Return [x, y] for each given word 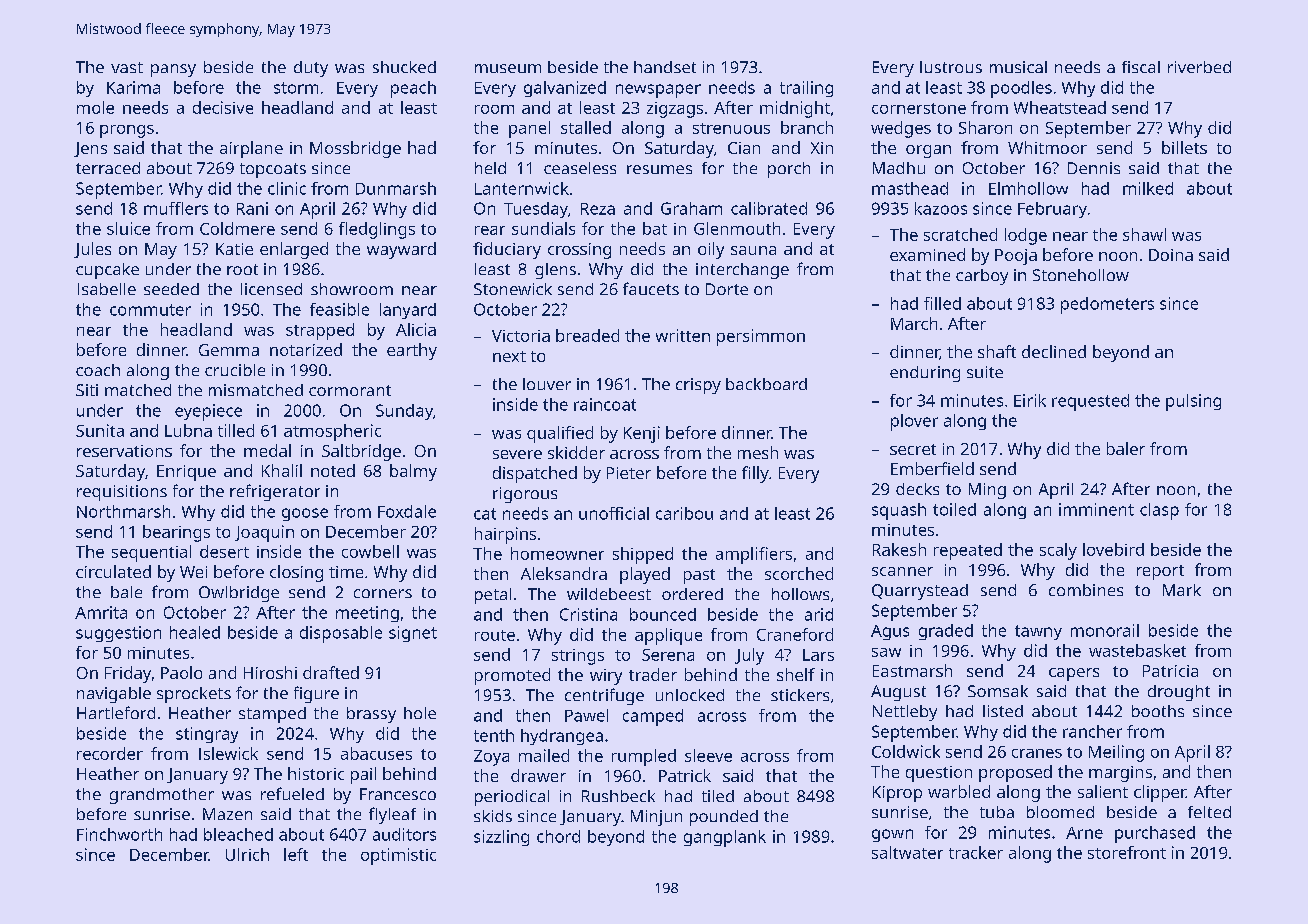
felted [1209, 812]
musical [1018, 67]
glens [555, 271]
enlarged [294, 250]
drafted [331, 672]
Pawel [586, 715]
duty [311, 69]
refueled [292, 793]
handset [665, 67]
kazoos [941, 208]
